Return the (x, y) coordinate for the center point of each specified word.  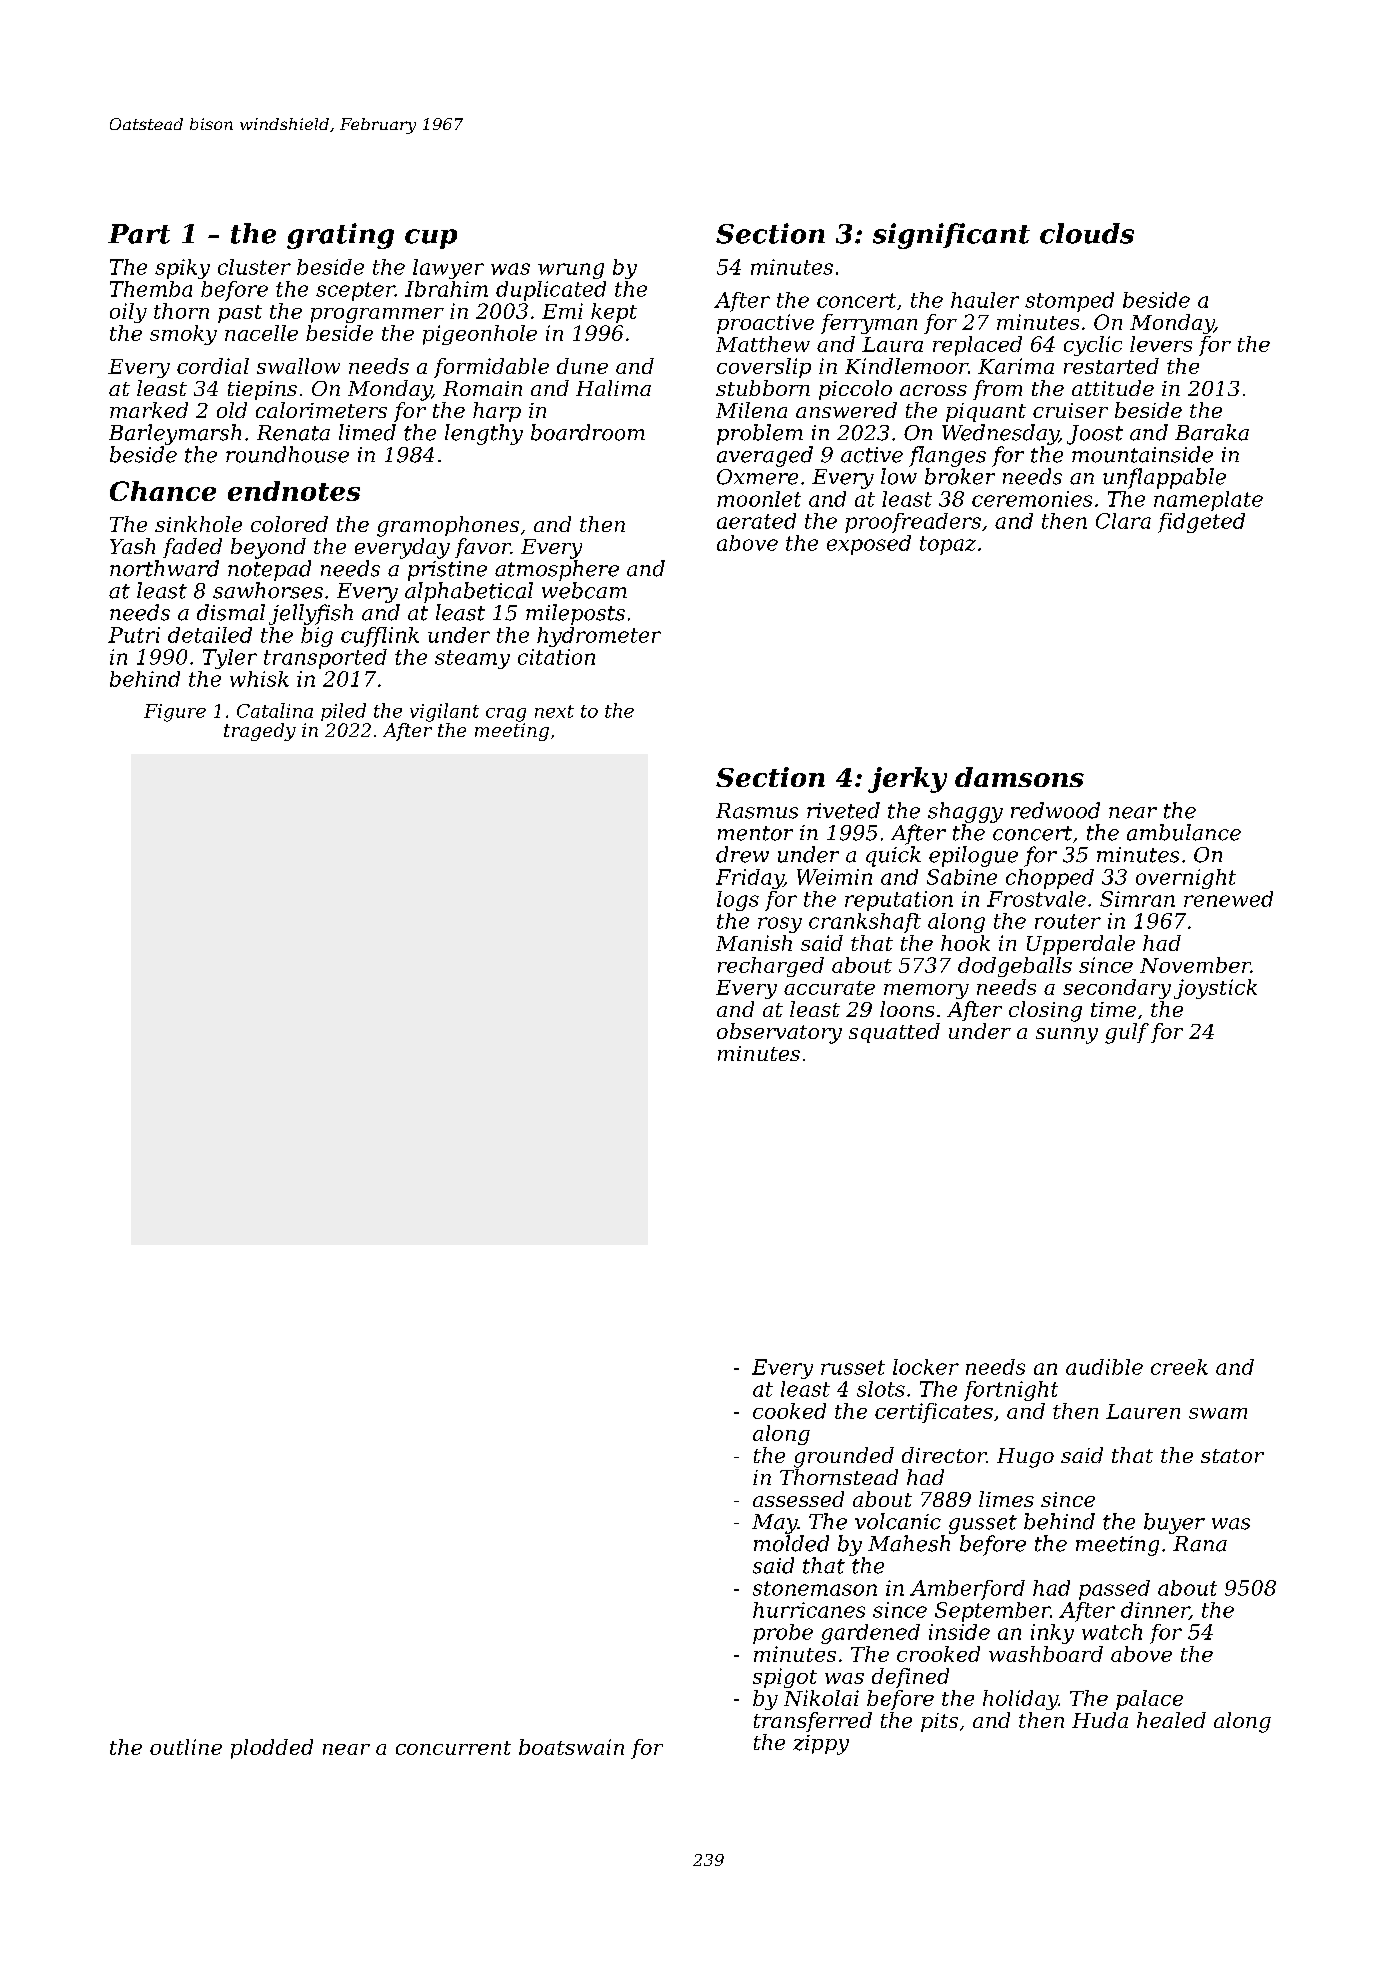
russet (853, 1367)
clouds (1087, 233)
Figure (175, 713)
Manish (754, 943)
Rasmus (757, 811)
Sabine (962, 877)
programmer (377, 315)
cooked (789, 1411)
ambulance (1184, 832)
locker (926, 1367)
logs (738, 901)
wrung (571, 271)
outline (186, 1747)
